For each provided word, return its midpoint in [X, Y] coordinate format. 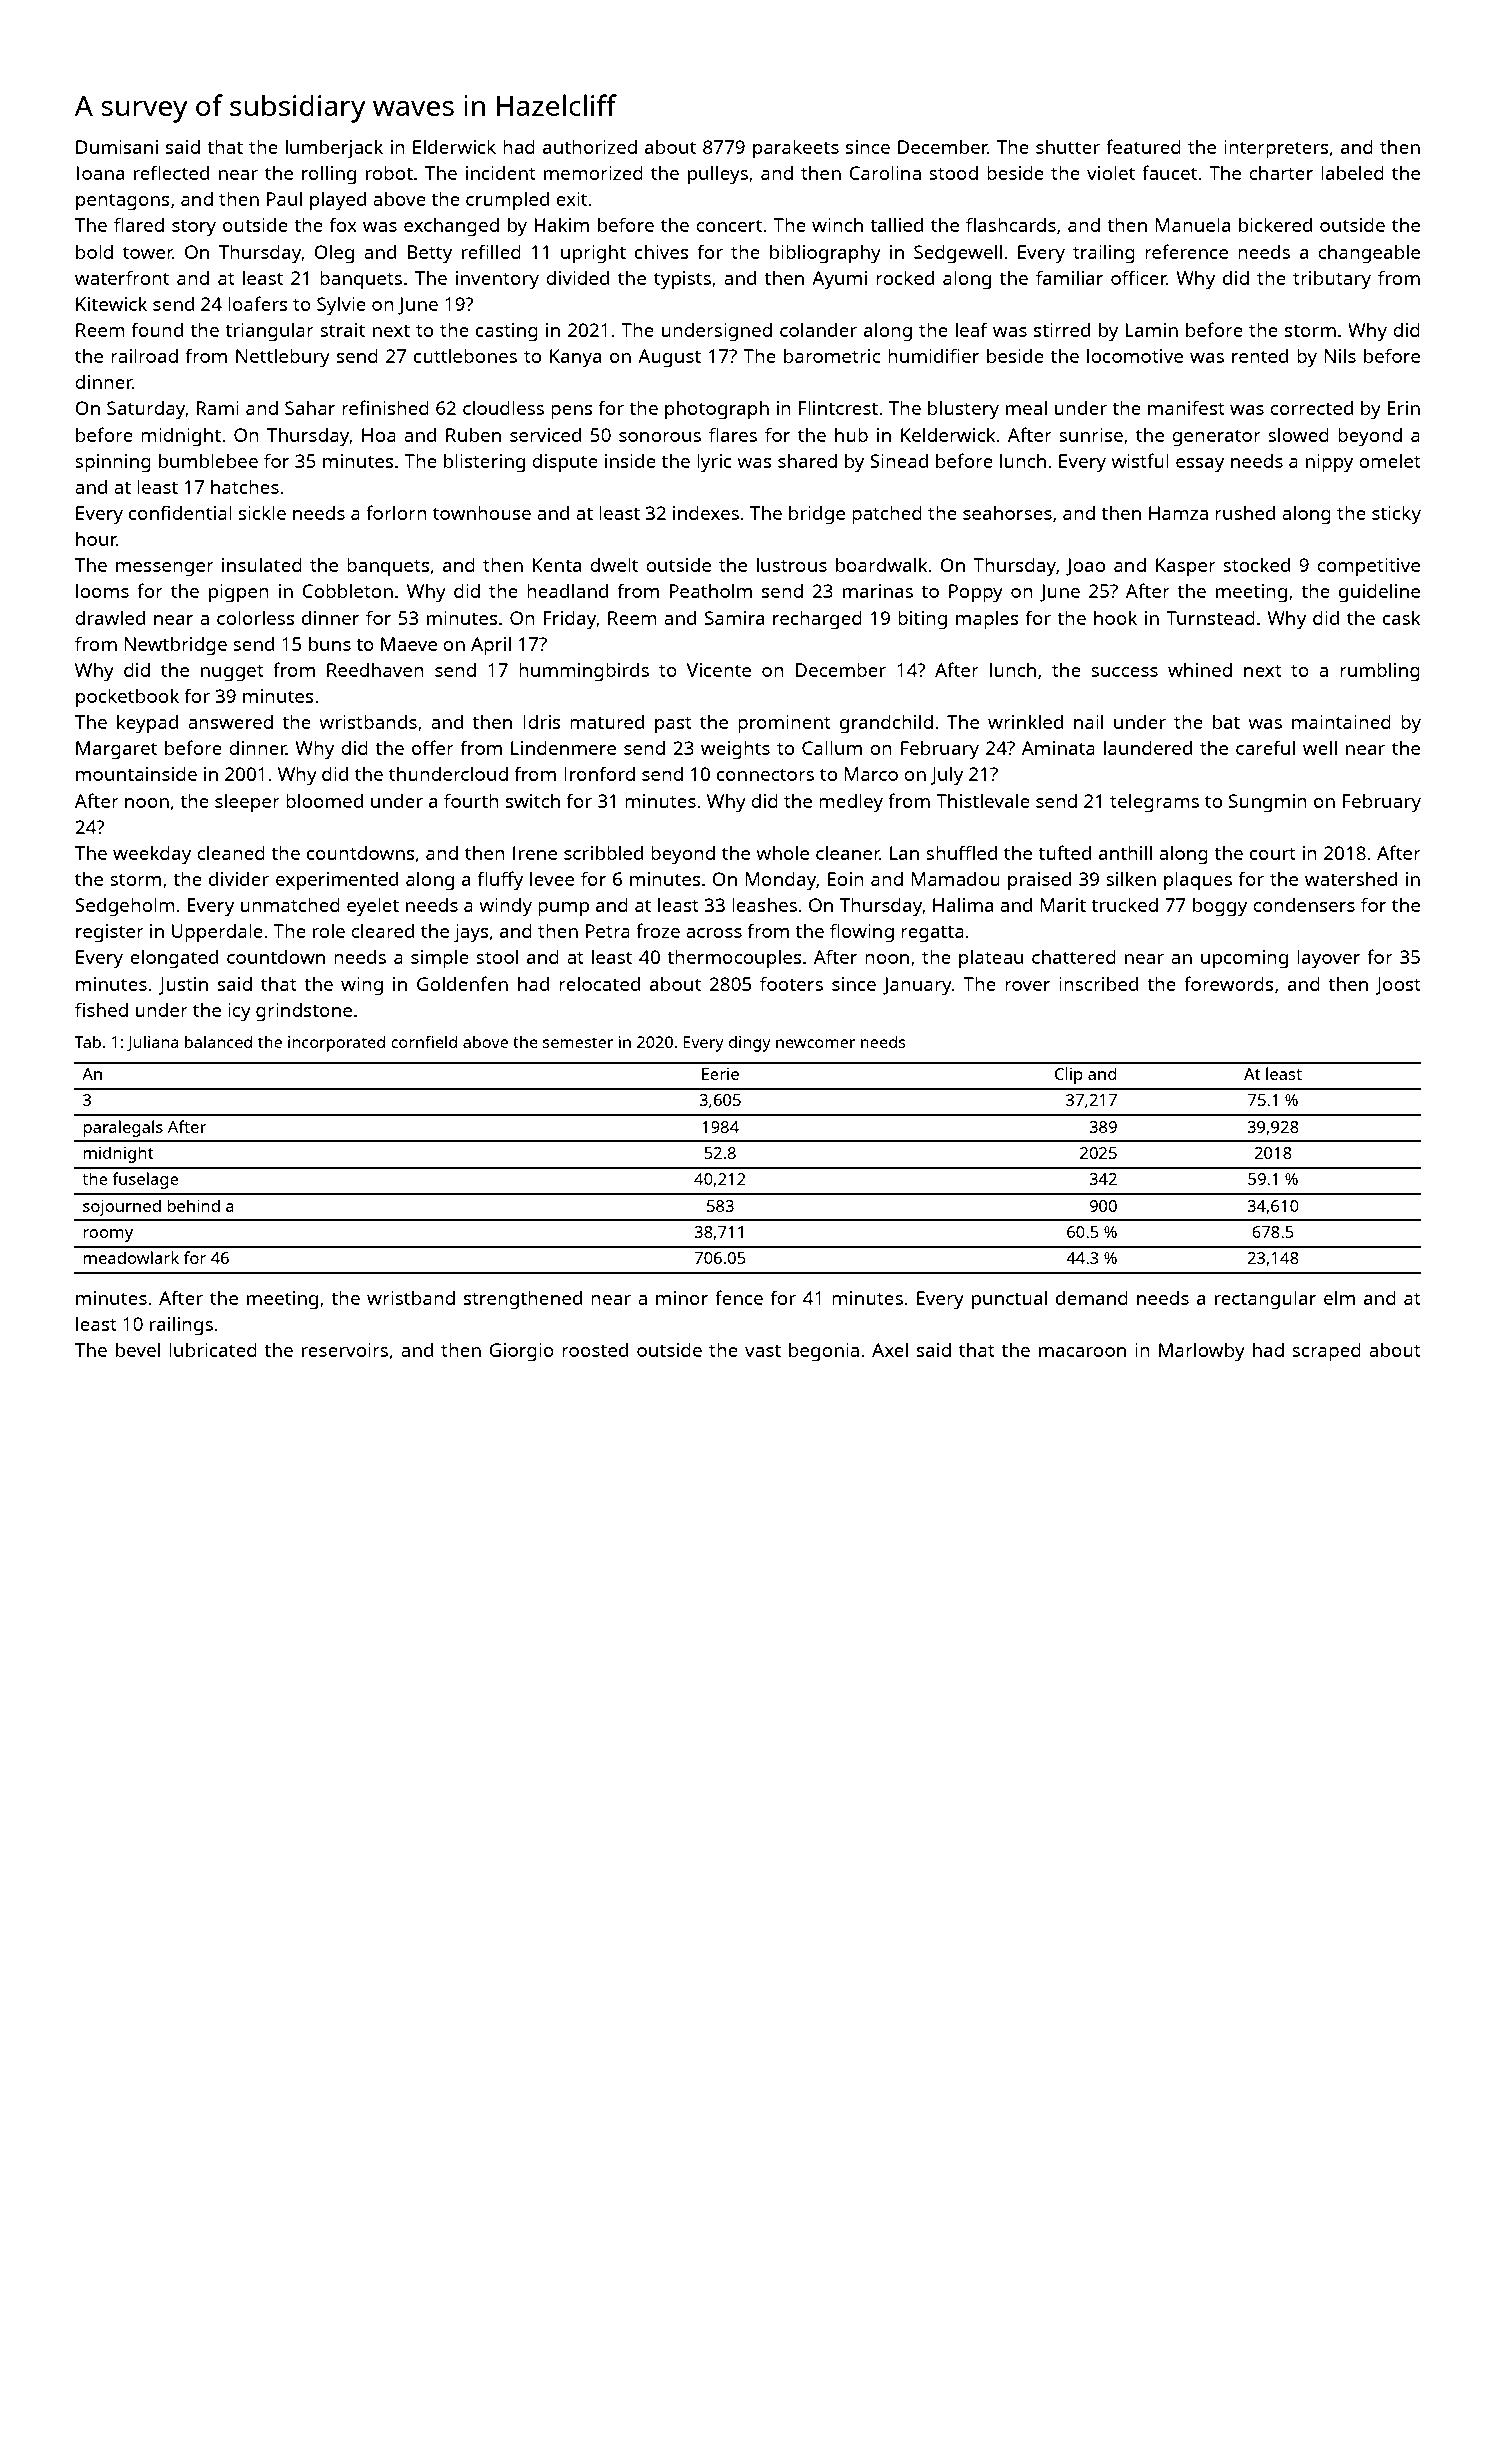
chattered [1074, 957]
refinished [385, 407]
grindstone [304, 1012]
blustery [963, 410]
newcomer [815, 1043]
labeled [1352, 172]
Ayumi [839, 280]
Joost [1398, 986]
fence [739, 1297]
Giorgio [522, 1352]
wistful [1140, 460]
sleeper [247, 803]
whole [782, 852]
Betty [430, 254]
